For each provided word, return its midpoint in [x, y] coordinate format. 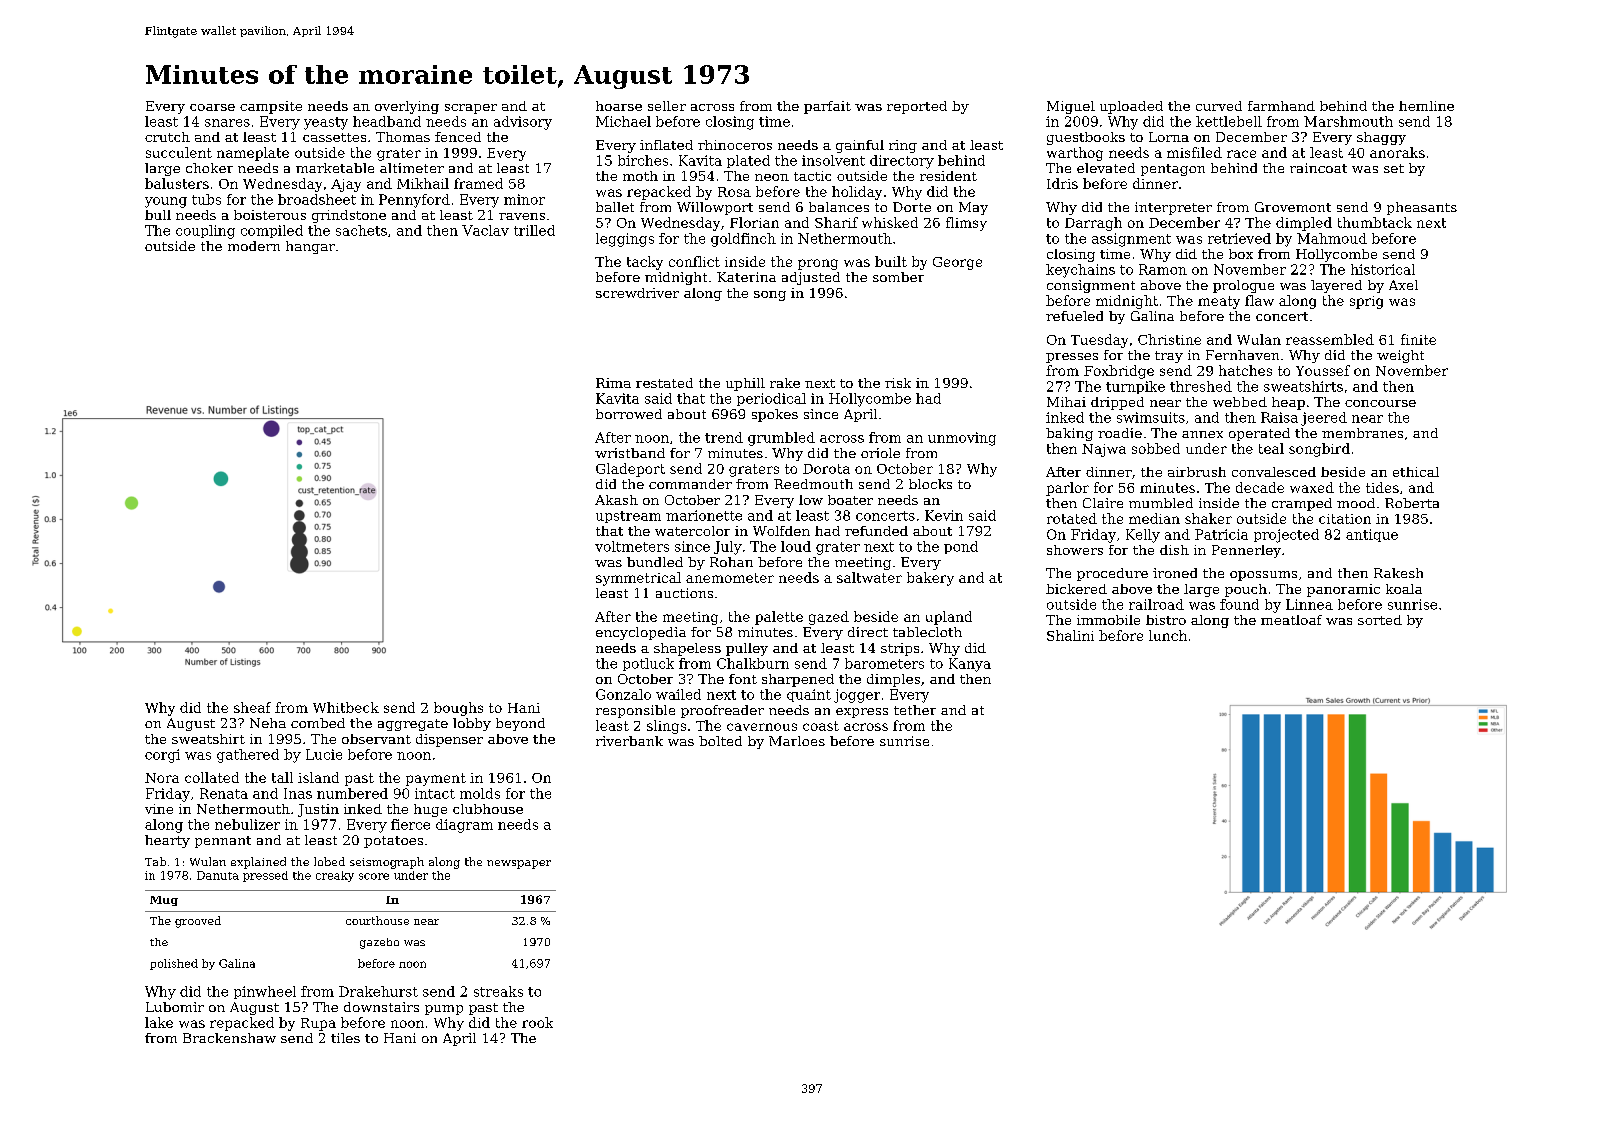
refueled [1074, 316]
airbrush [1197, 472]
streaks [498, 991]
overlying [407, 107]
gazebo [379, 943]
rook [537, 1022]
